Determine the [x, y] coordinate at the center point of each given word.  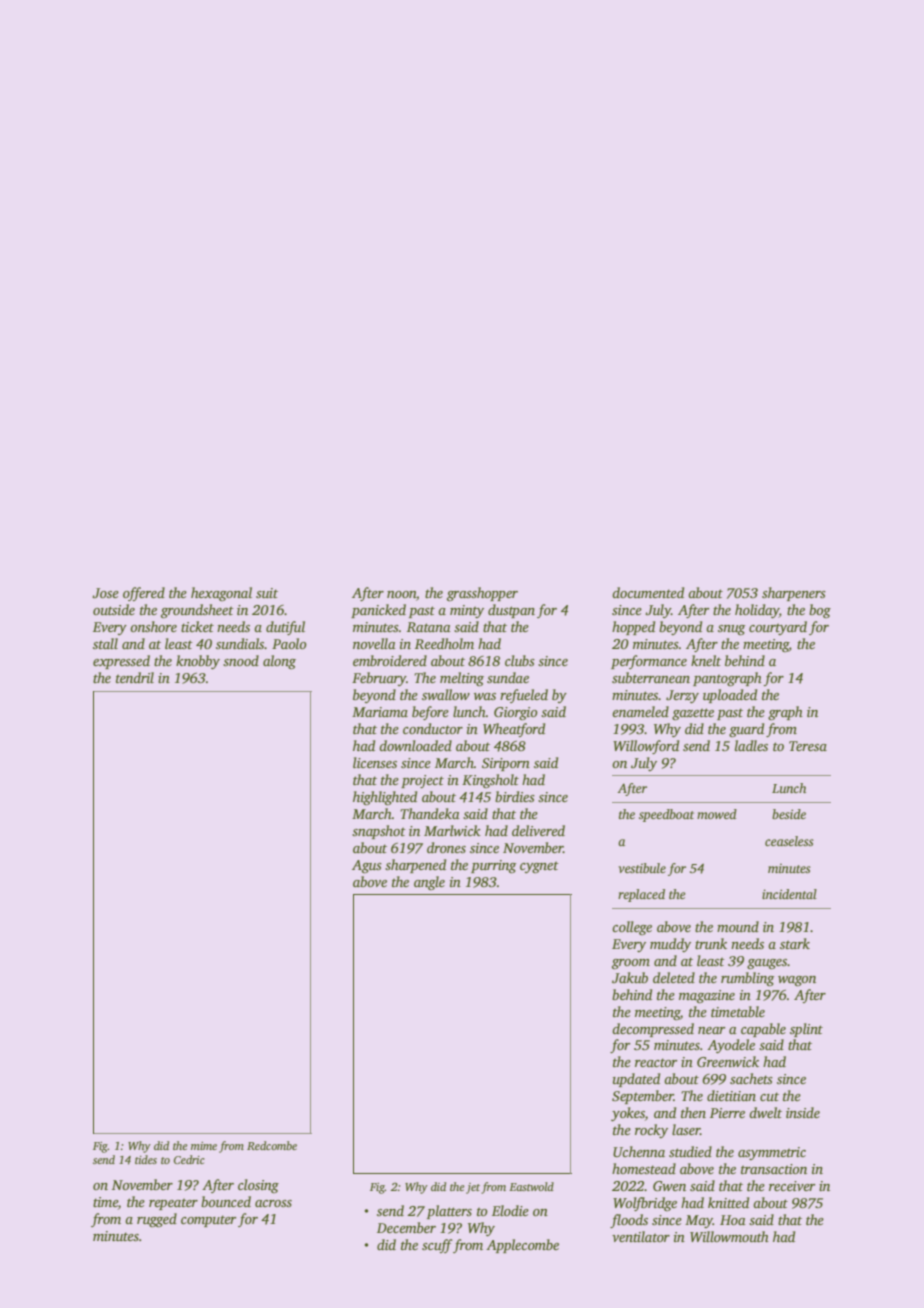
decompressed [653, 1030]
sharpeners [794, 594]
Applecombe [522, 1246]
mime [204, 1146]
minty [467, 611]
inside [803, 1112]
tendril [135, 677]
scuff [437, 1246]
